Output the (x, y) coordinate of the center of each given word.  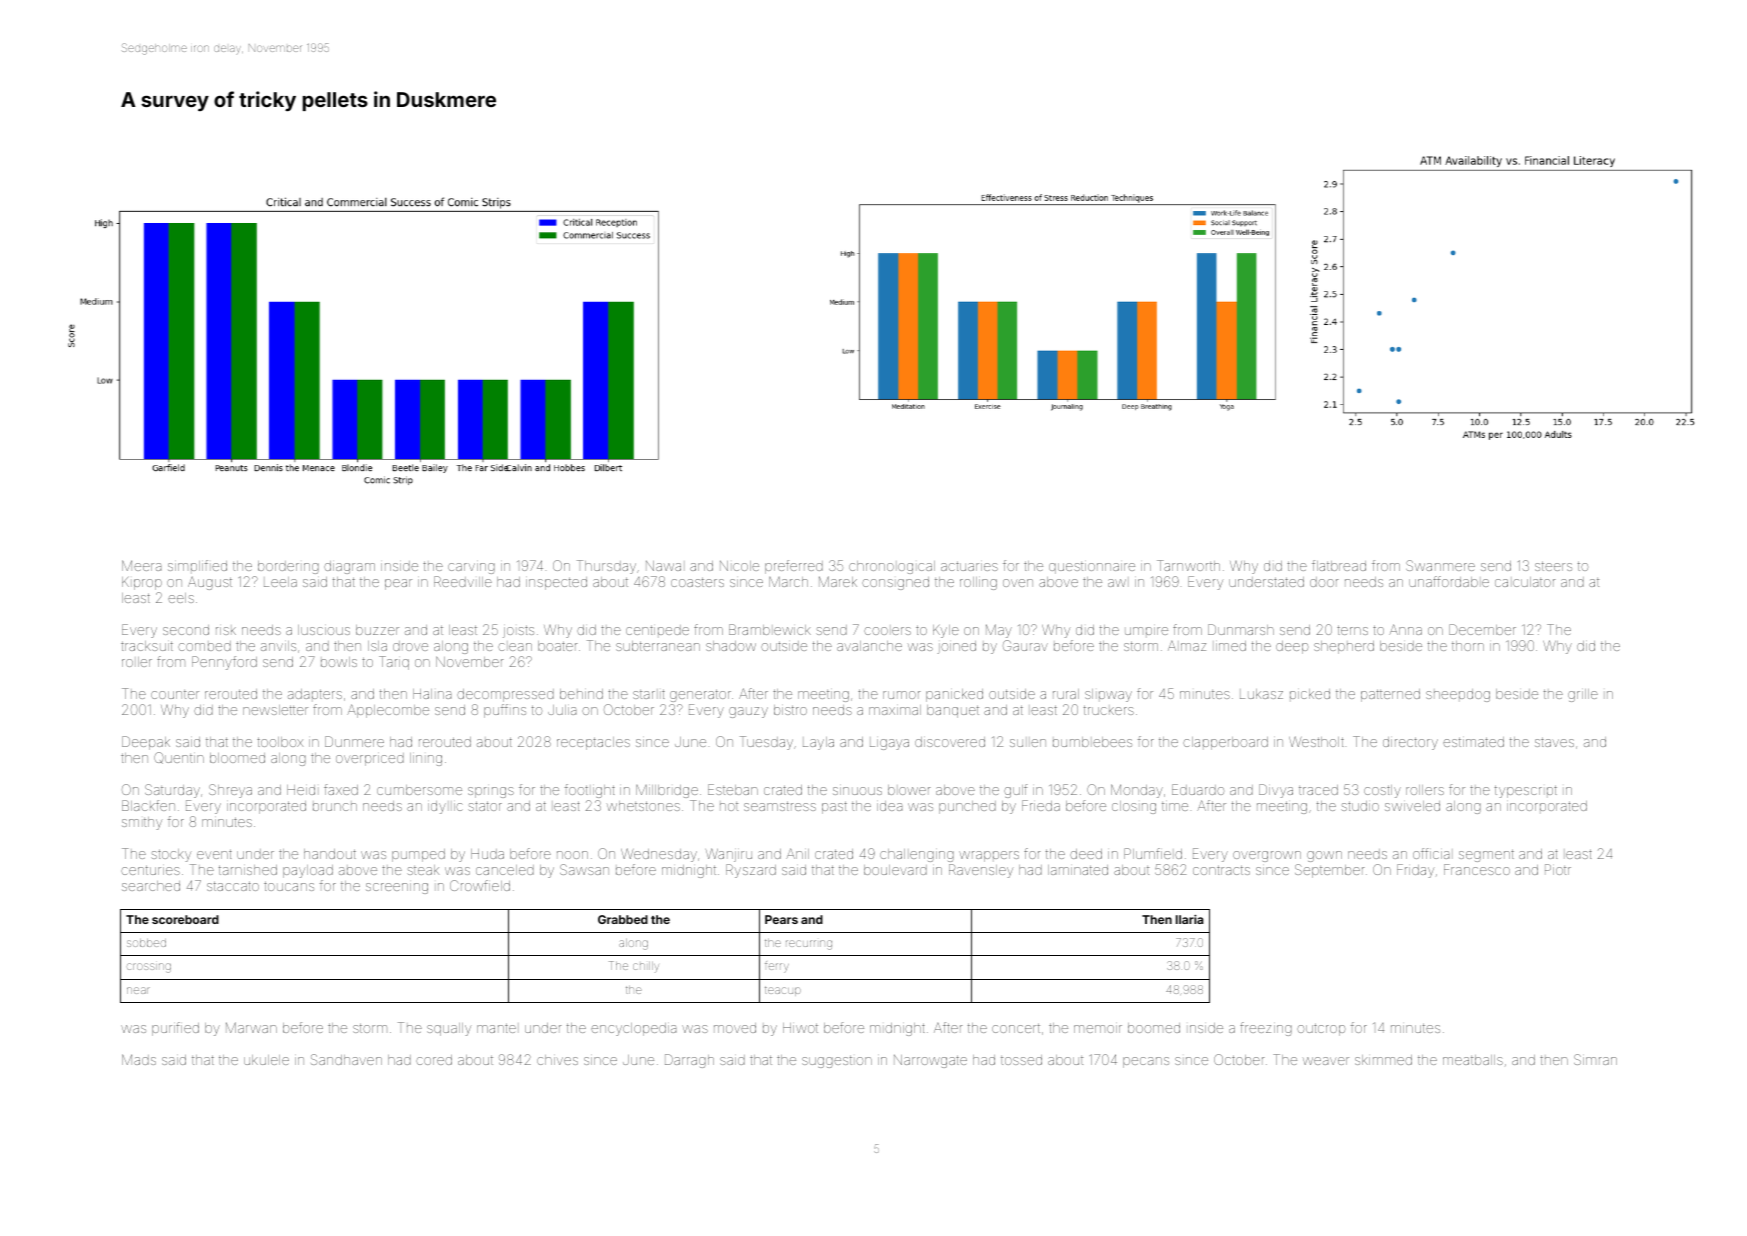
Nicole (739, 566)
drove (410, 646)
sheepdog (1458, 695)
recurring (809, 945)
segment (1486, 855)
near (138, 990)
